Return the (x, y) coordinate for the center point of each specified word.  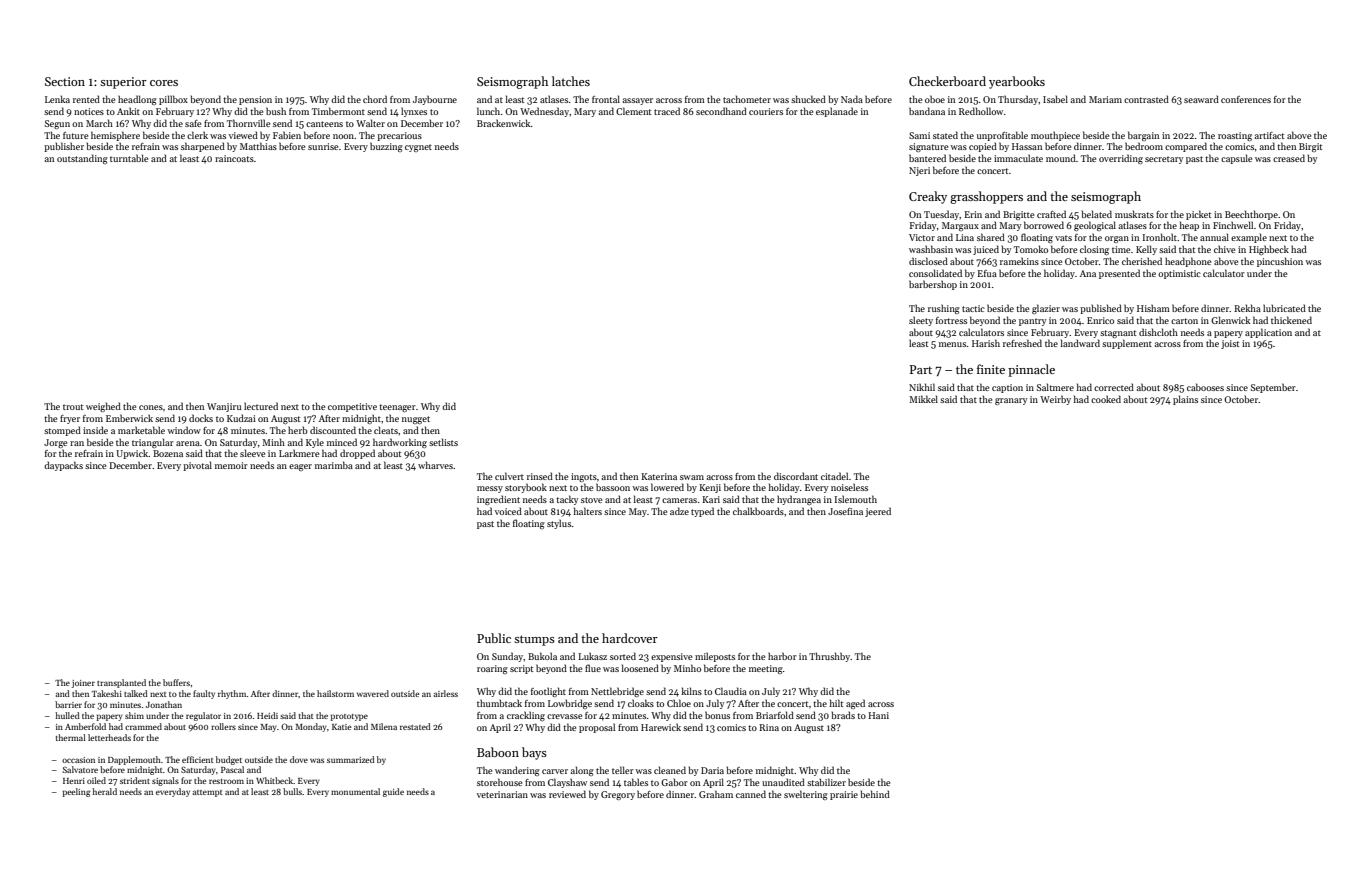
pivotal (197, 466)
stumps (534, 640)
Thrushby (830, 657)
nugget (416, 420)
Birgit (1310, 147)
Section (65, 81)
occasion (78, 760)
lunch (488, 111)
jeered (878, 512)
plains (1185, 400)
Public (494, 638)
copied (983, 147)
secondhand (721, 111)
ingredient (498, 500)
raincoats (234, 158)
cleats (386, 430)
